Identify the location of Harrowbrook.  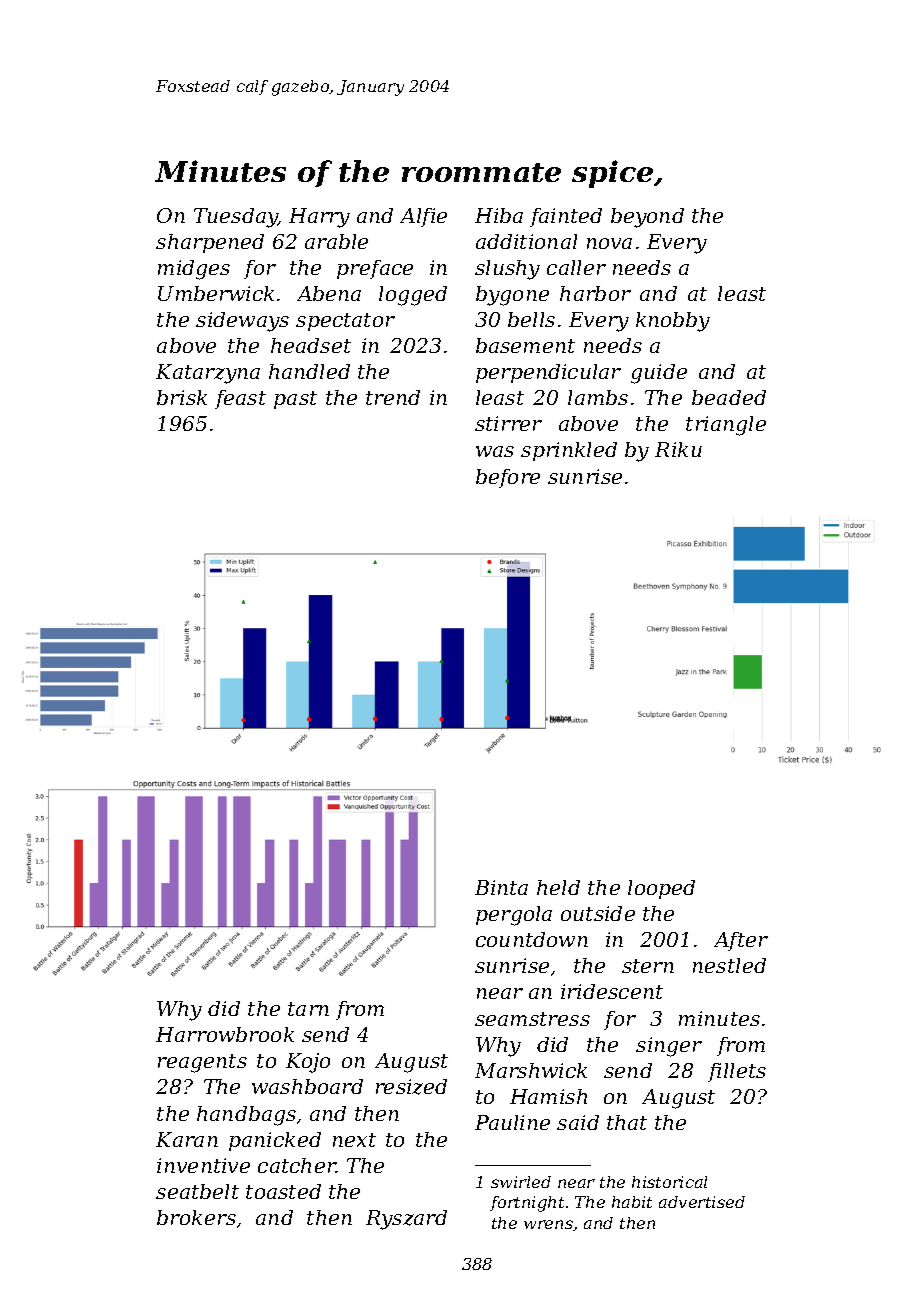
(225, 1034).
